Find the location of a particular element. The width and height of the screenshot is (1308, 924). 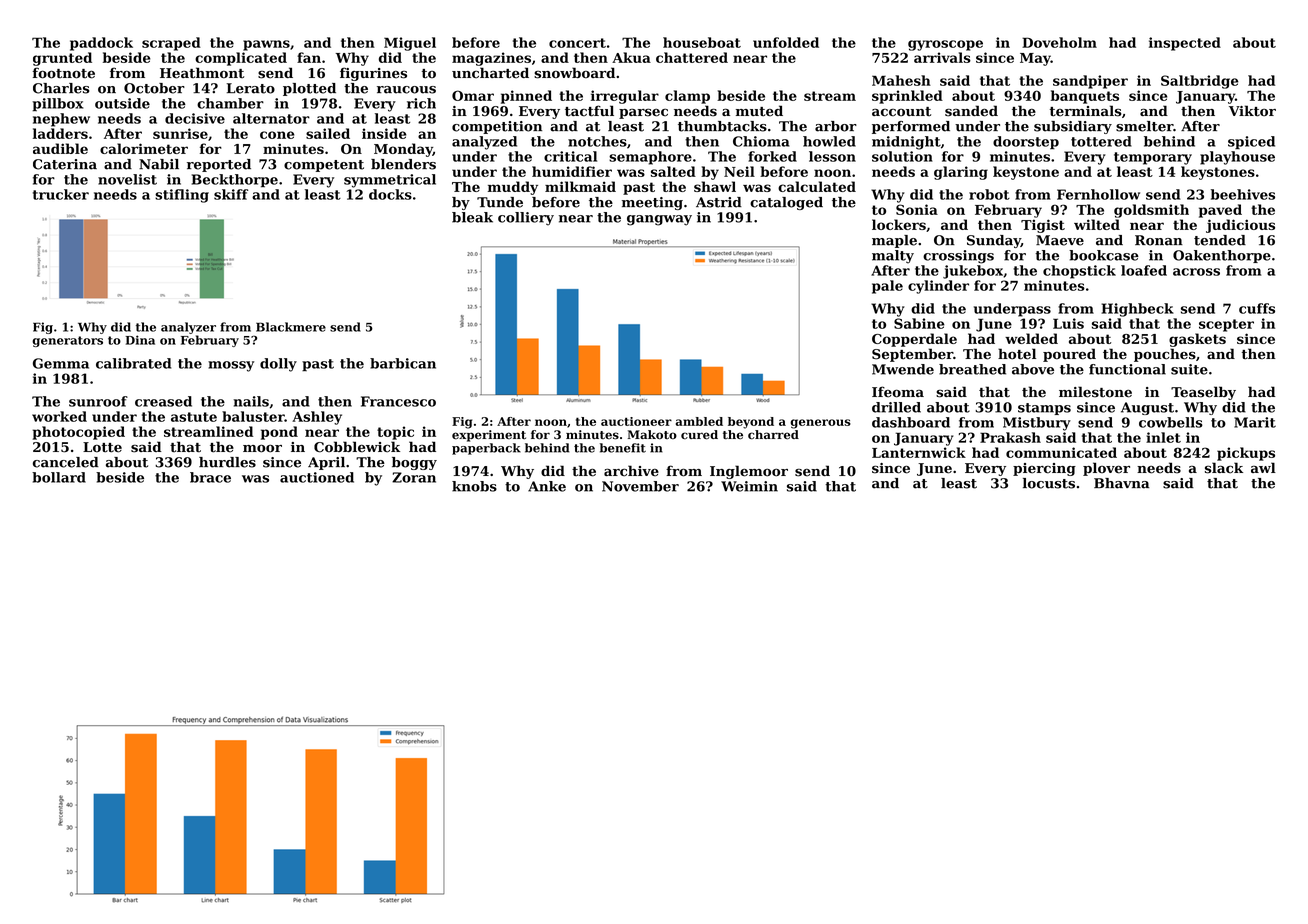

Gemma is located at coordinates (61, 363).
